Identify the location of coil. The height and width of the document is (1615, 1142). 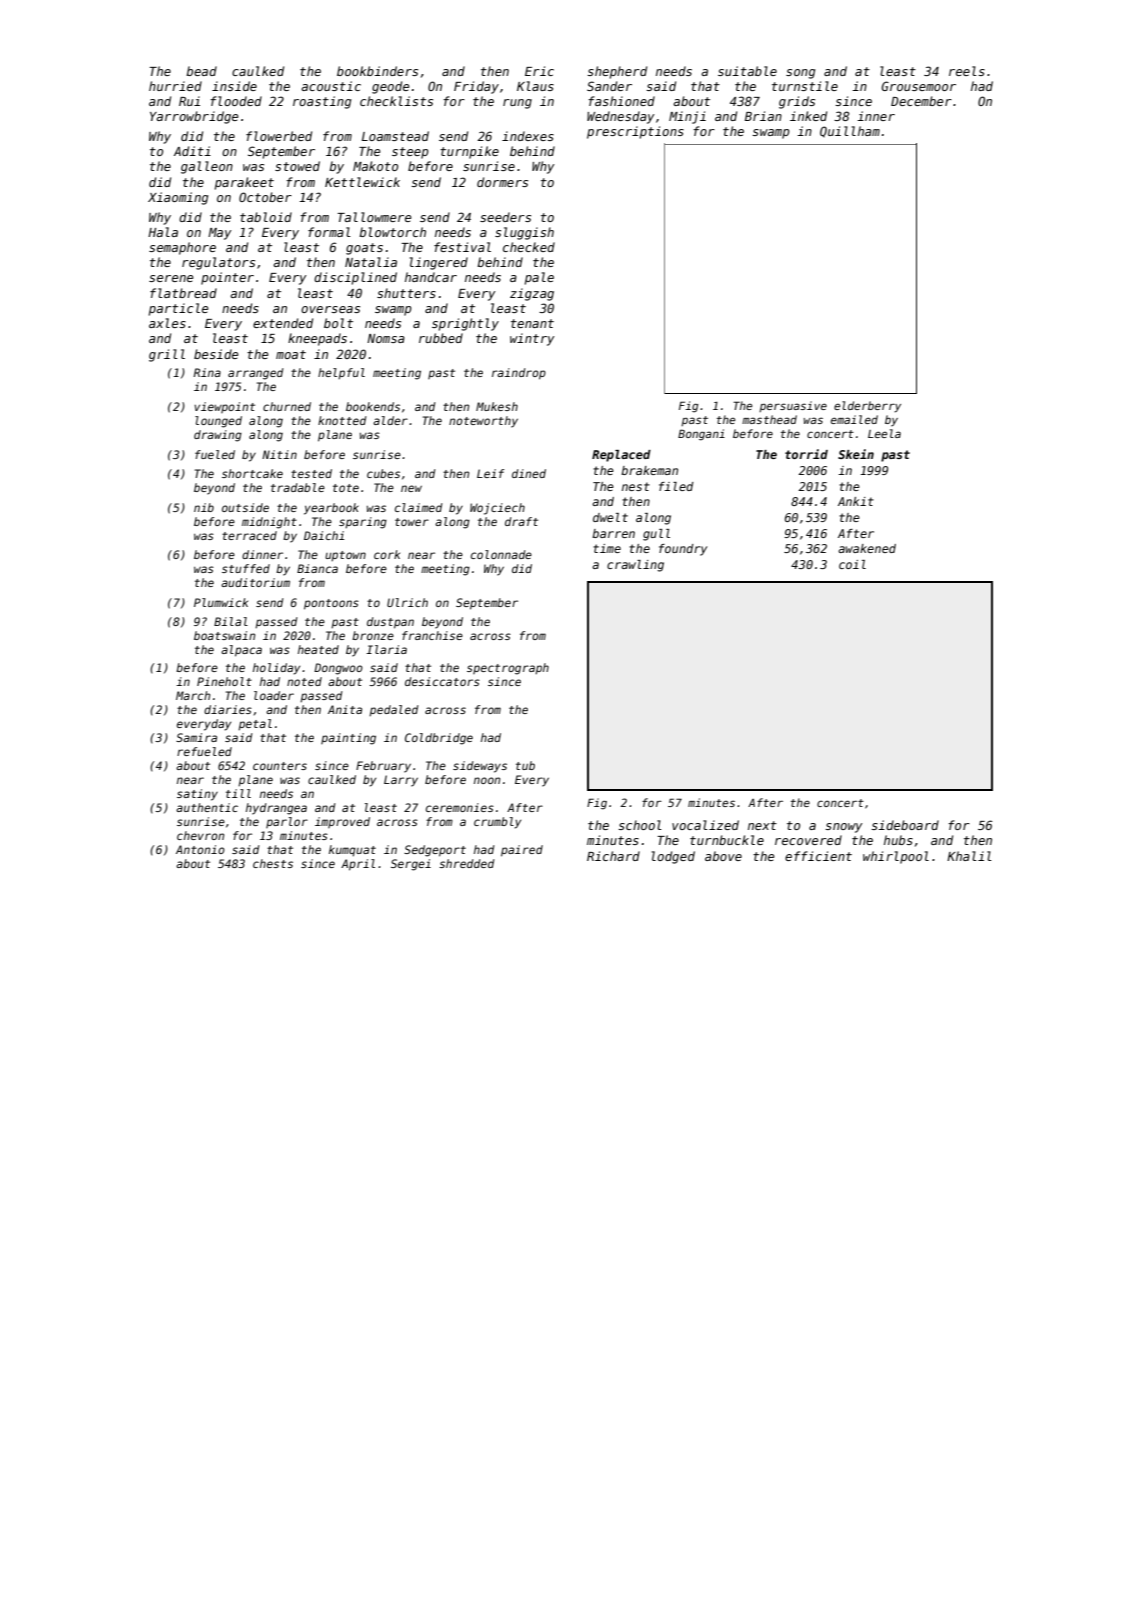
(852, 564).
